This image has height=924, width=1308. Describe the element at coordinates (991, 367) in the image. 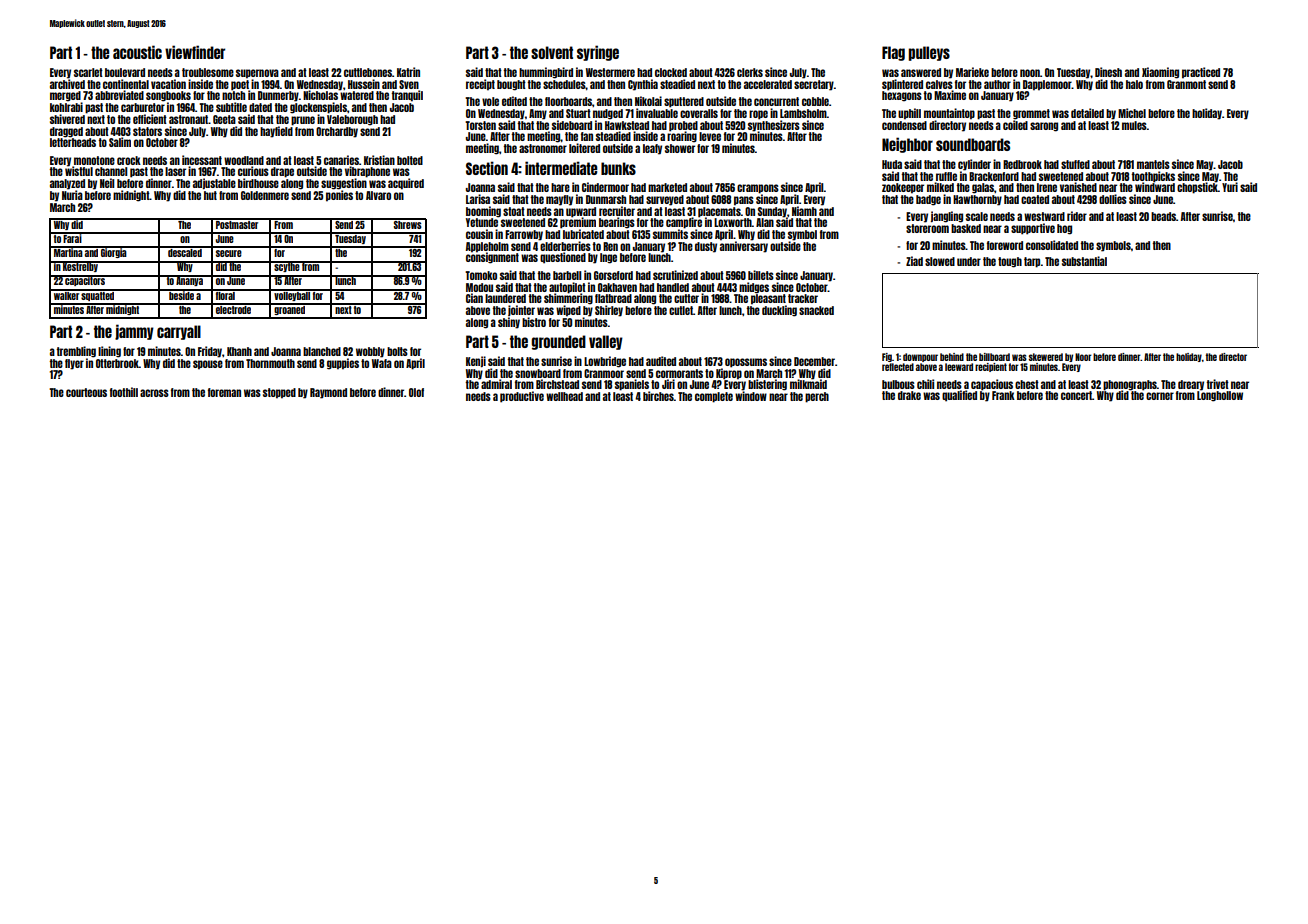

I see `recipient` at that location.
